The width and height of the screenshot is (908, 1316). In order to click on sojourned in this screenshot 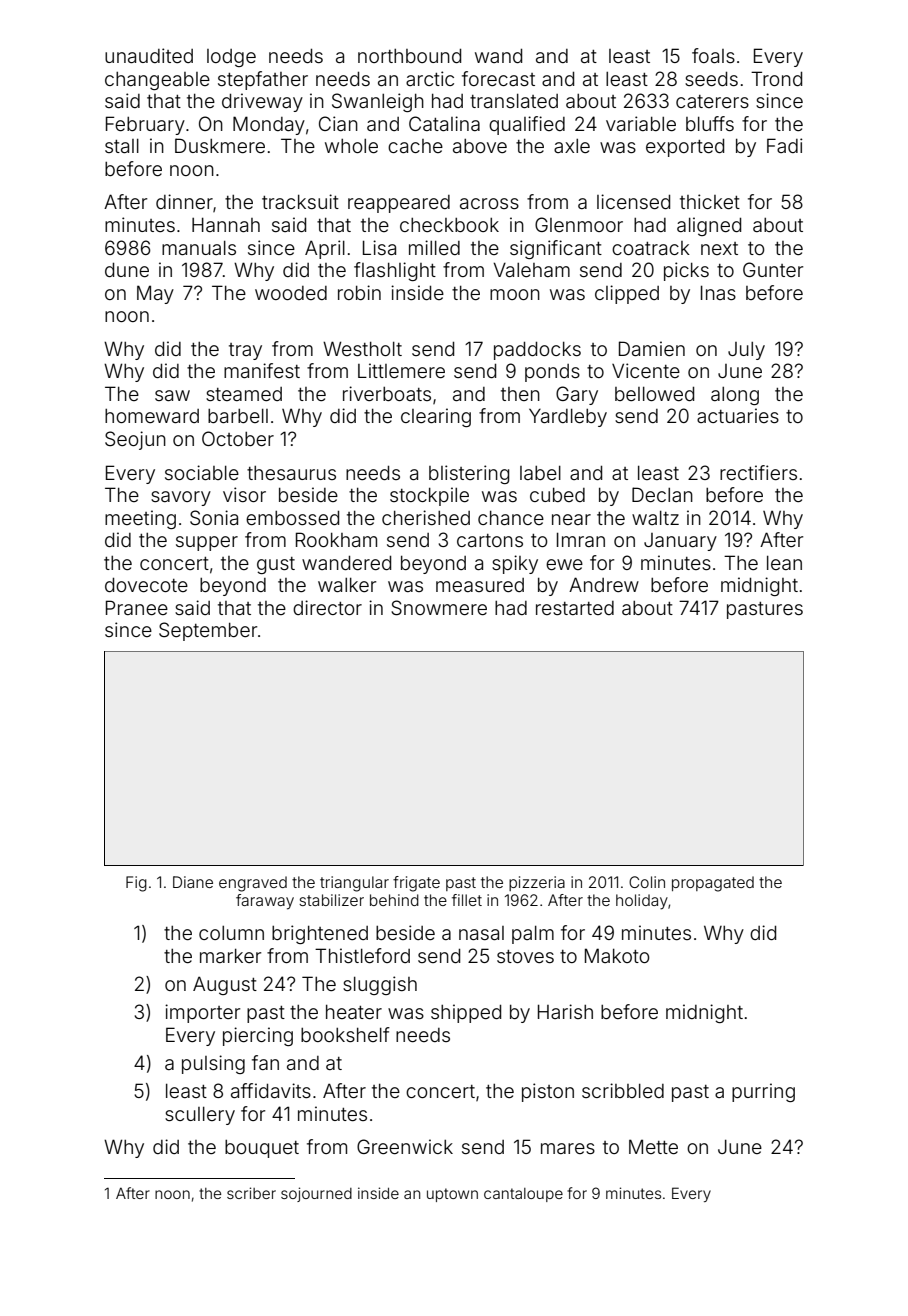, I will do `click(316, 1194)`.
